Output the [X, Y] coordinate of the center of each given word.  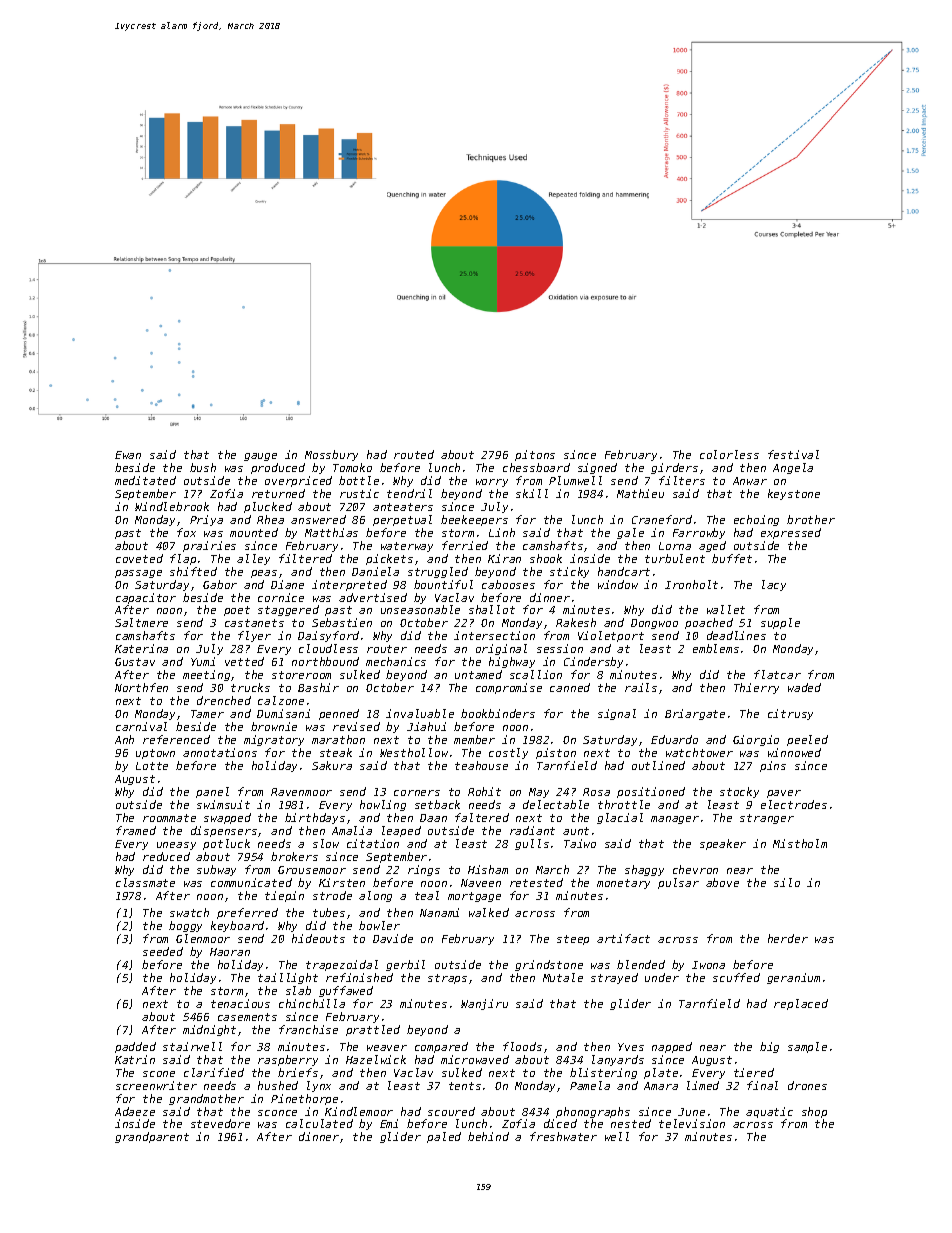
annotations [220, 752]
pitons [535, 455]
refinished [359, 977]
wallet [726, 609]
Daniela [375, 571]
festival [793, 454]
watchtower [699, 752]
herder [788, 938]
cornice [281, 597]
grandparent [152, 1137]
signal [617, 714]
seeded [163, 951]
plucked [268, 507]
